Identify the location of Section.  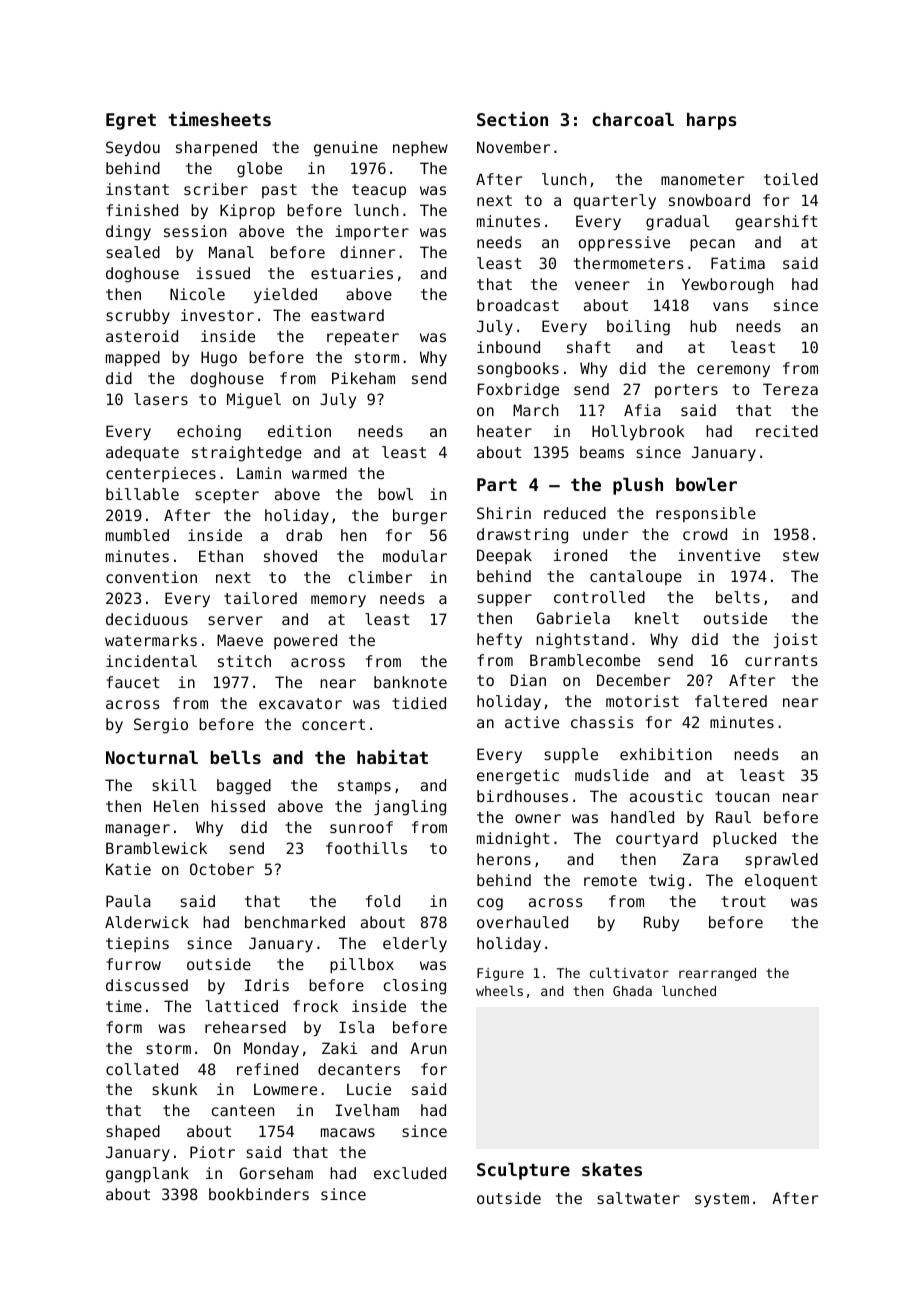
(512, 119).
